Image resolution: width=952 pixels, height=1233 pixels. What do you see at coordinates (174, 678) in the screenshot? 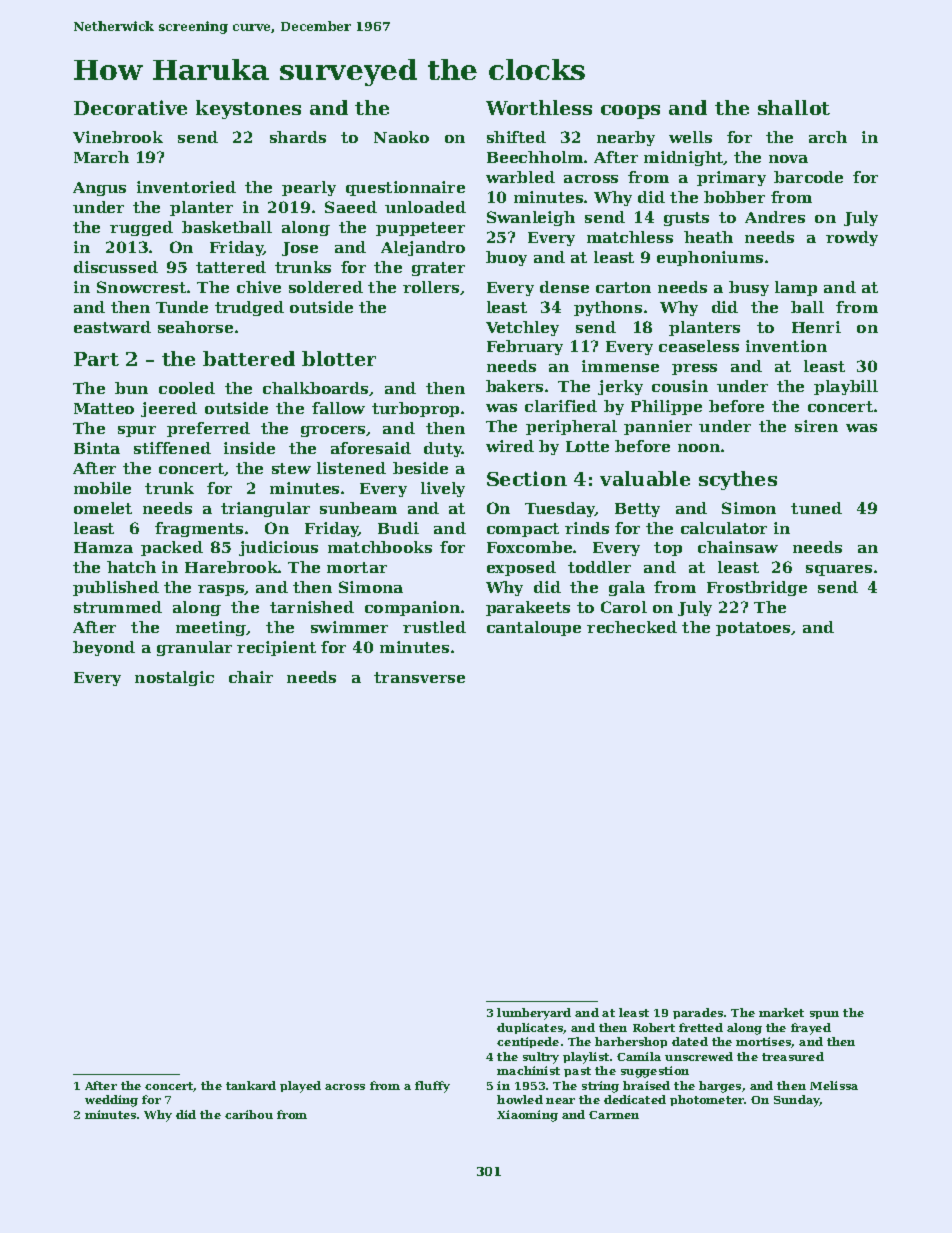
I see `nostalgic` at bounding box center [174, 678].
